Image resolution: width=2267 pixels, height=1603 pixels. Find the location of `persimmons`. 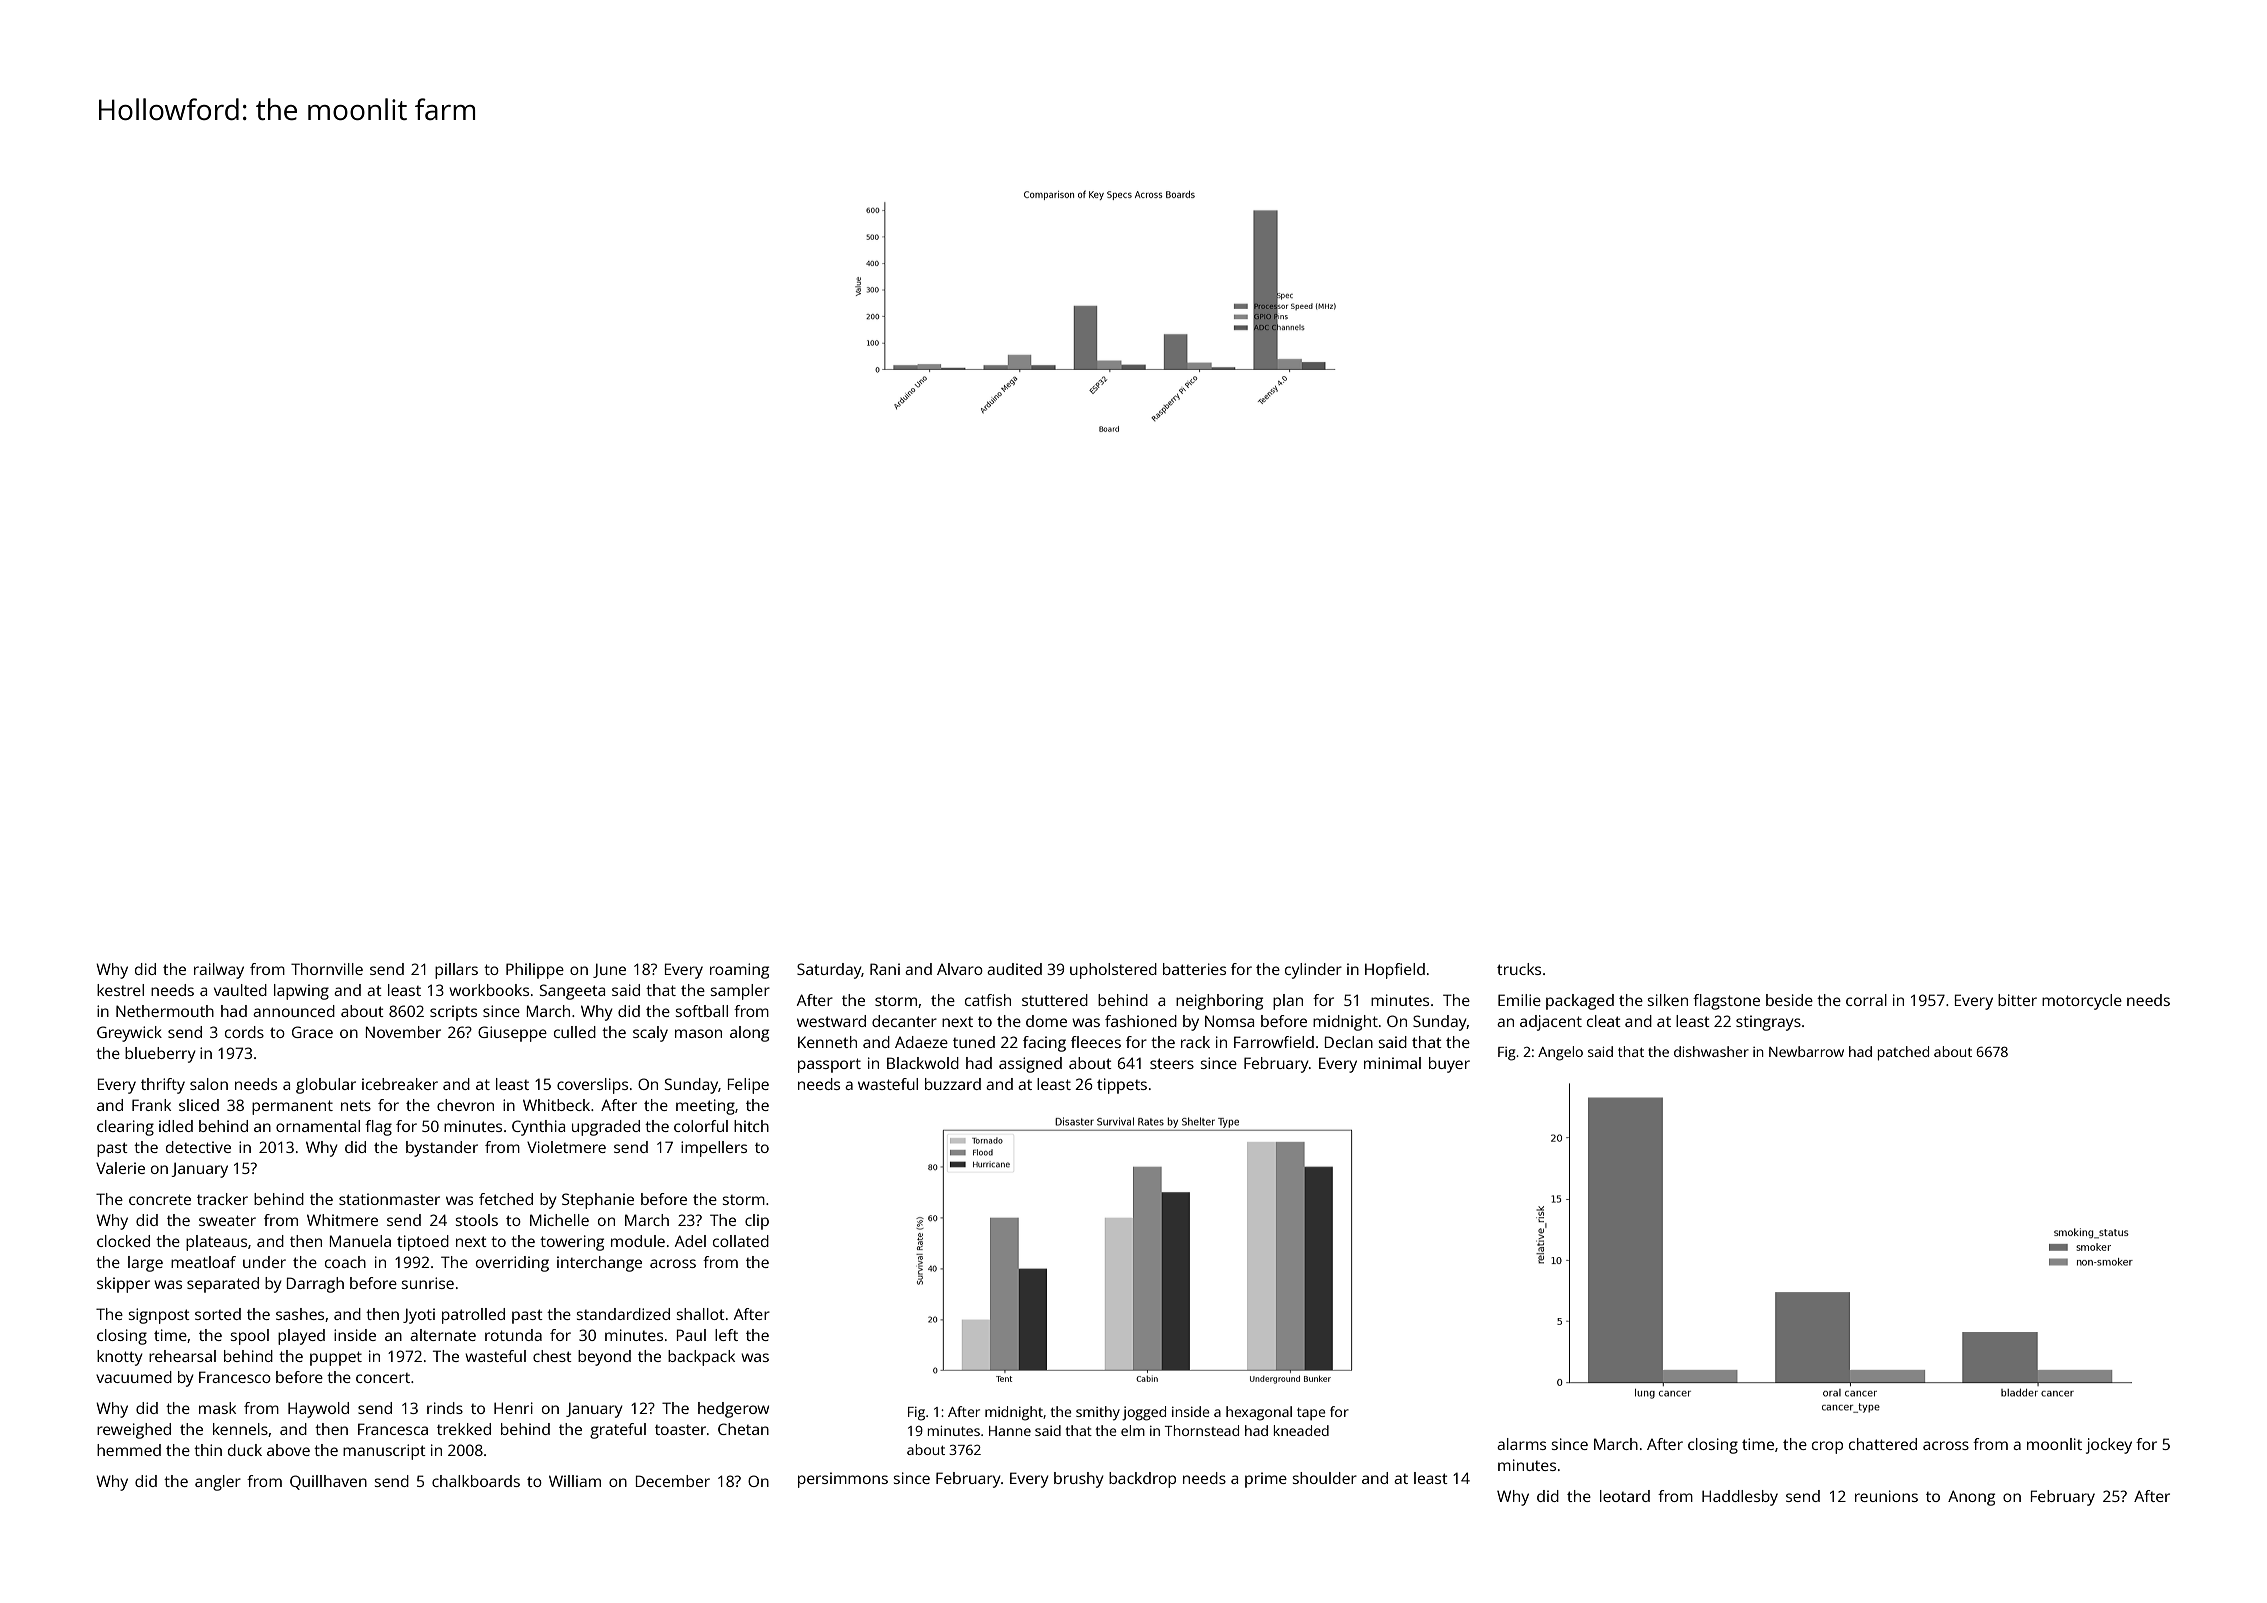

persimmons is located at coordinates (843, 1480).
